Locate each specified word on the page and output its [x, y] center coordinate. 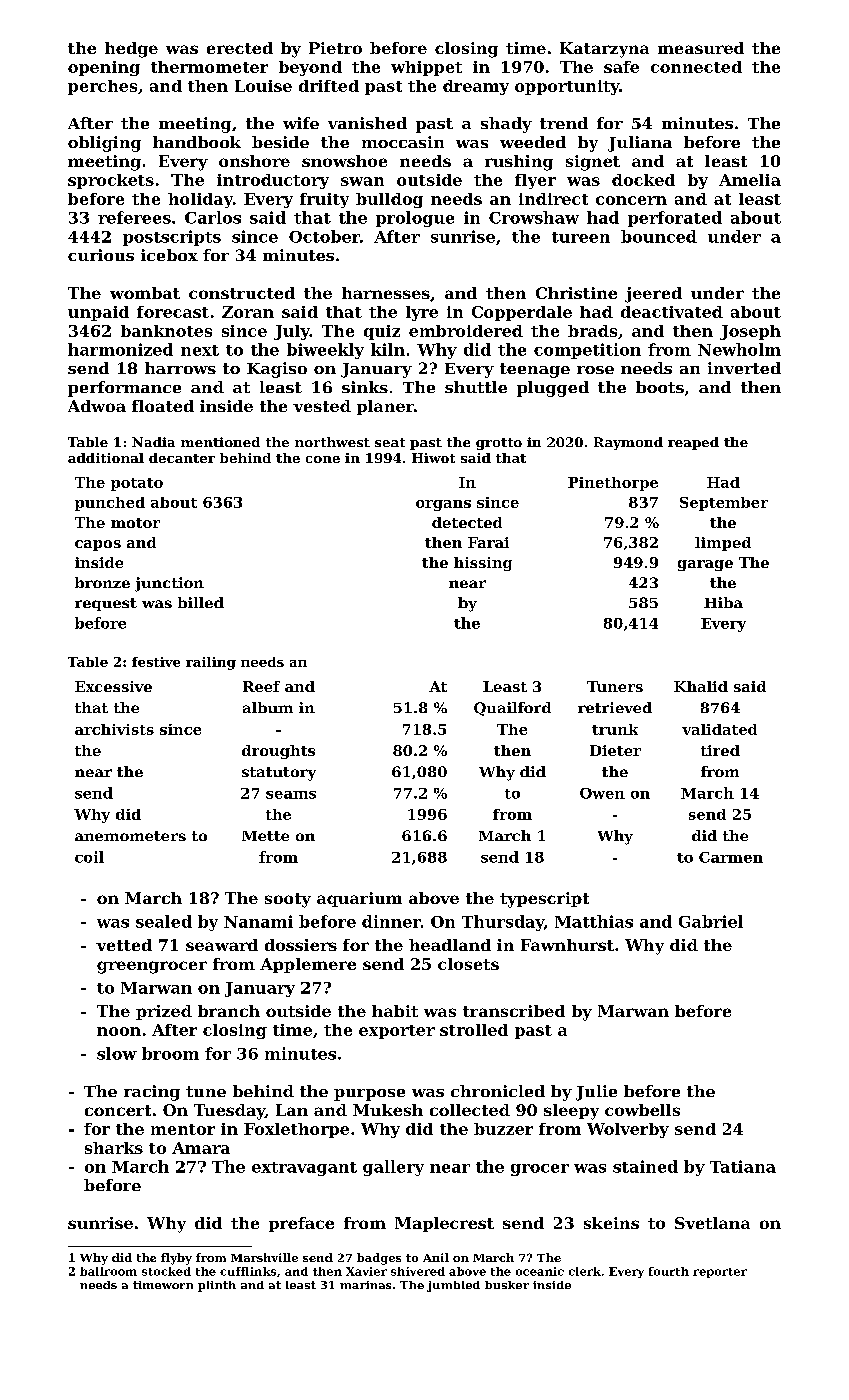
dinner [391, 921]
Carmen [731, 857]
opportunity [567, 87]
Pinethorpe [613, 484]
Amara [201, 1148]
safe [621, 67]
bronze [102, 582]
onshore [254, 161]
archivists [114, 729]
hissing [483, 564]
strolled [474, 1030]
